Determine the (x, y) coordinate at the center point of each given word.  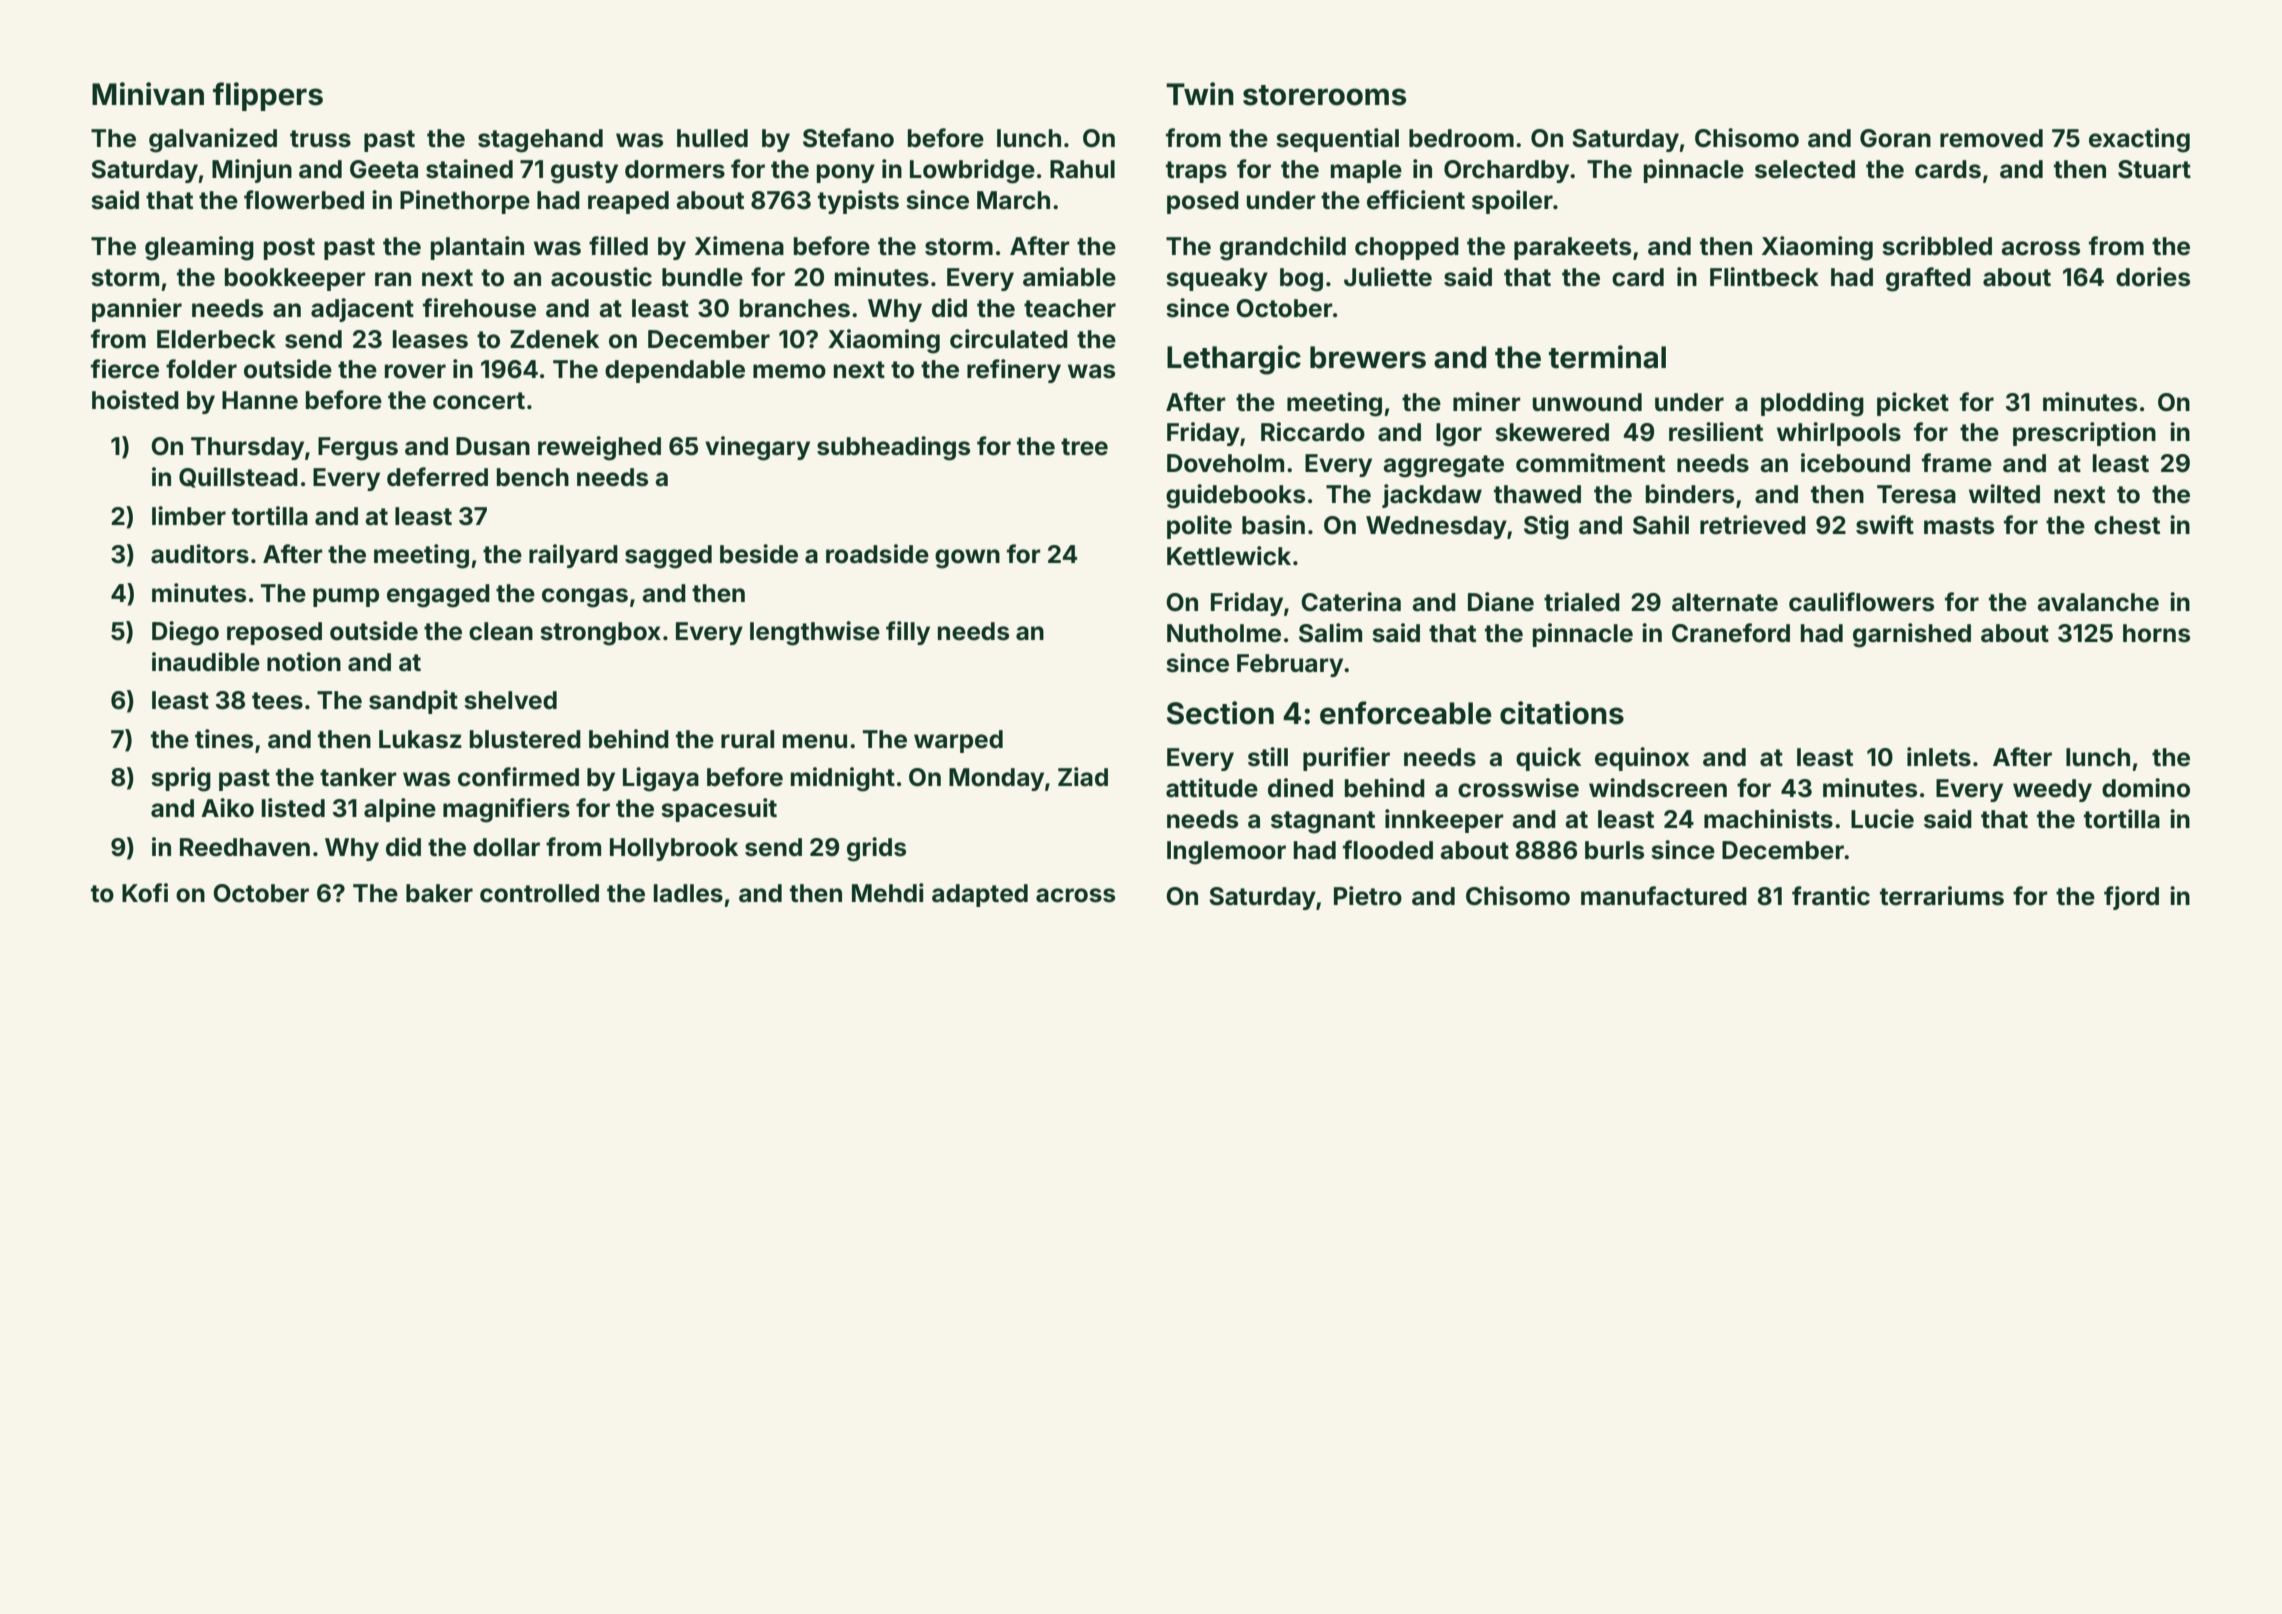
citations (1562, 713)
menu (815, 741)
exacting (2139, 140)
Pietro (1368, 896)
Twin (1200, 93)
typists (858, 202)
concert (479, 401)
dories (2153, 277)
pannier (137, 310)
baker (439, 893)
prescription (2084, 434)
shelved (510, 700)
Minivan (148, 94)
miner (1487, 402)
